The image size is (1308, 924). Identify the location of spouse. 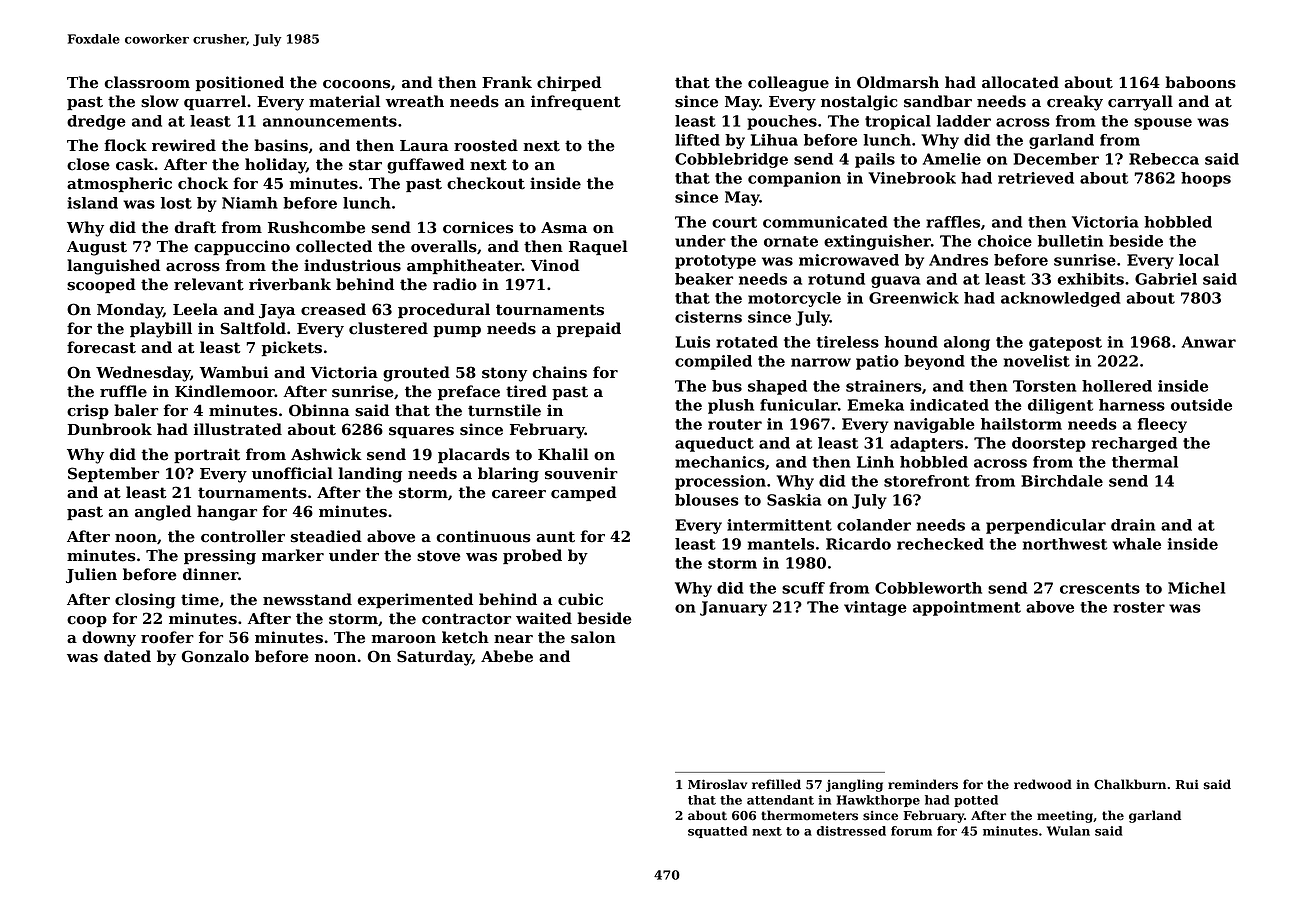
(1163, 124).
